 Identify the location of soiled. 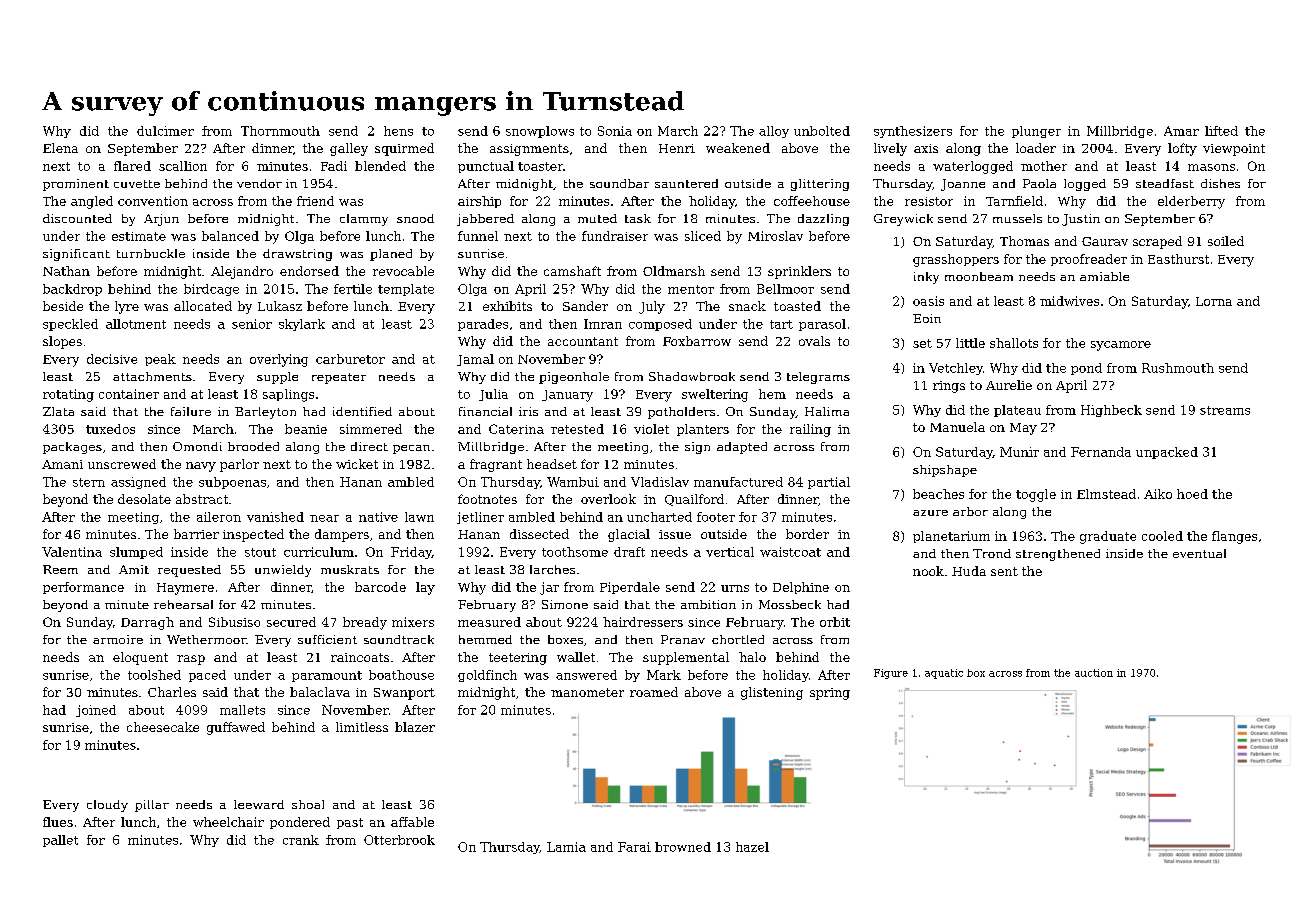
(1226, 241).
